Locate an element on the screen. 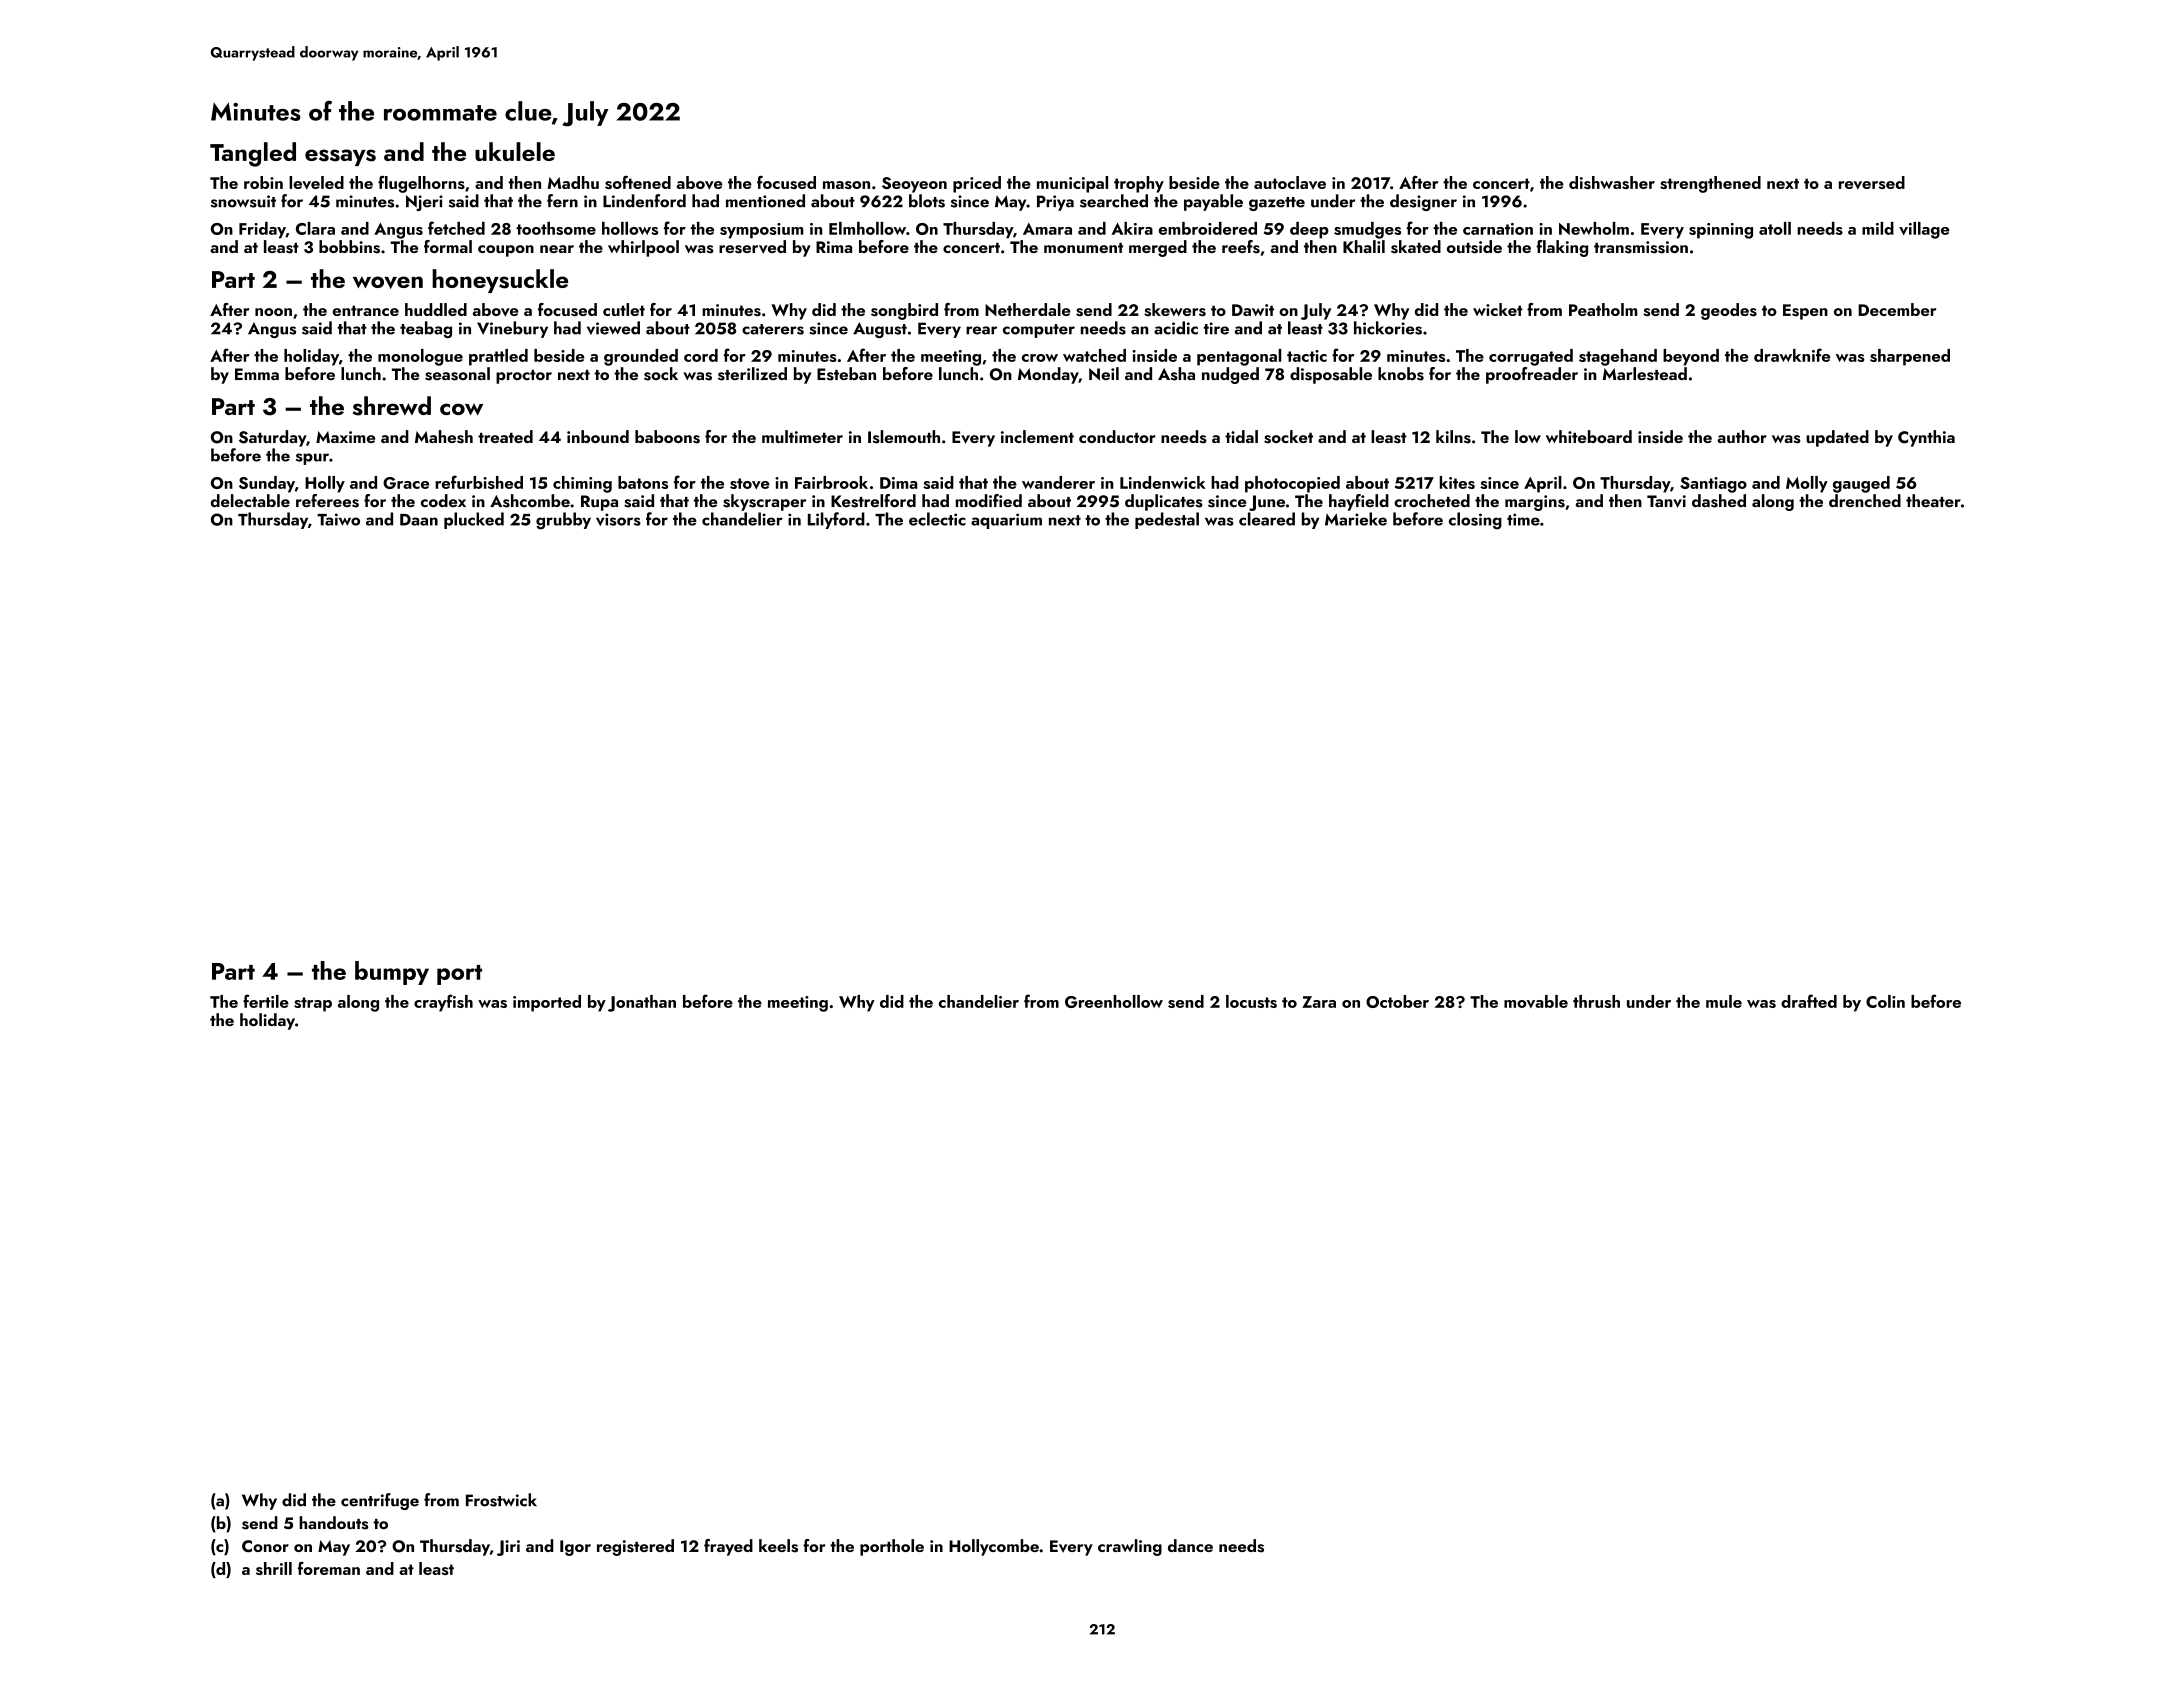 Image resolution: width=2178 pixels, height=1683 pixels. autoclave is located at coordinates (1290, 182).
